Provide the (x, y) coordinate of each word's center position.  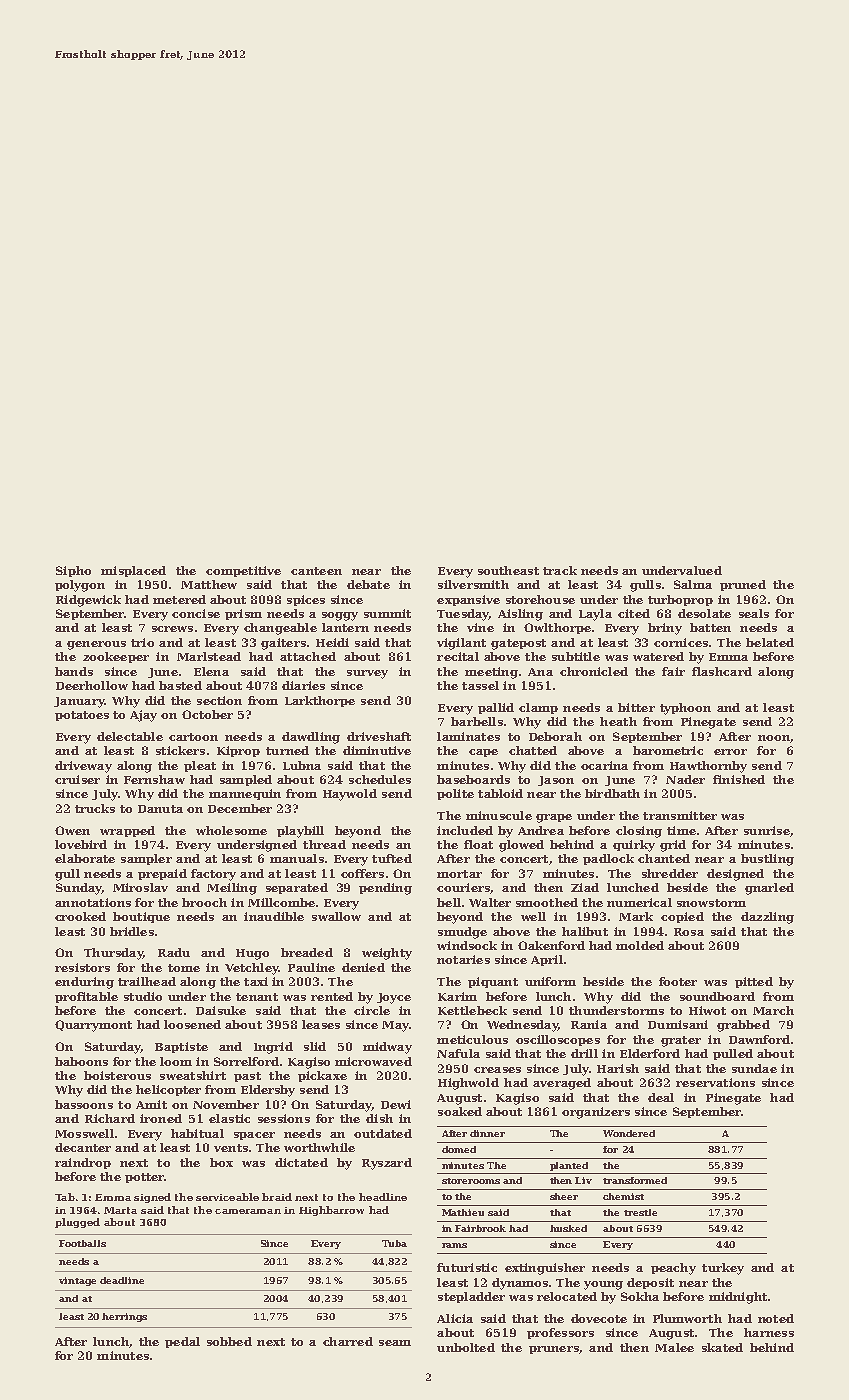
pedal (182, 1342)
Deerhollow (92, 685)
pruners (554, 1350)
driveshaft (379, 736)
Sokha (640, 1296)
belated (770, 642)
